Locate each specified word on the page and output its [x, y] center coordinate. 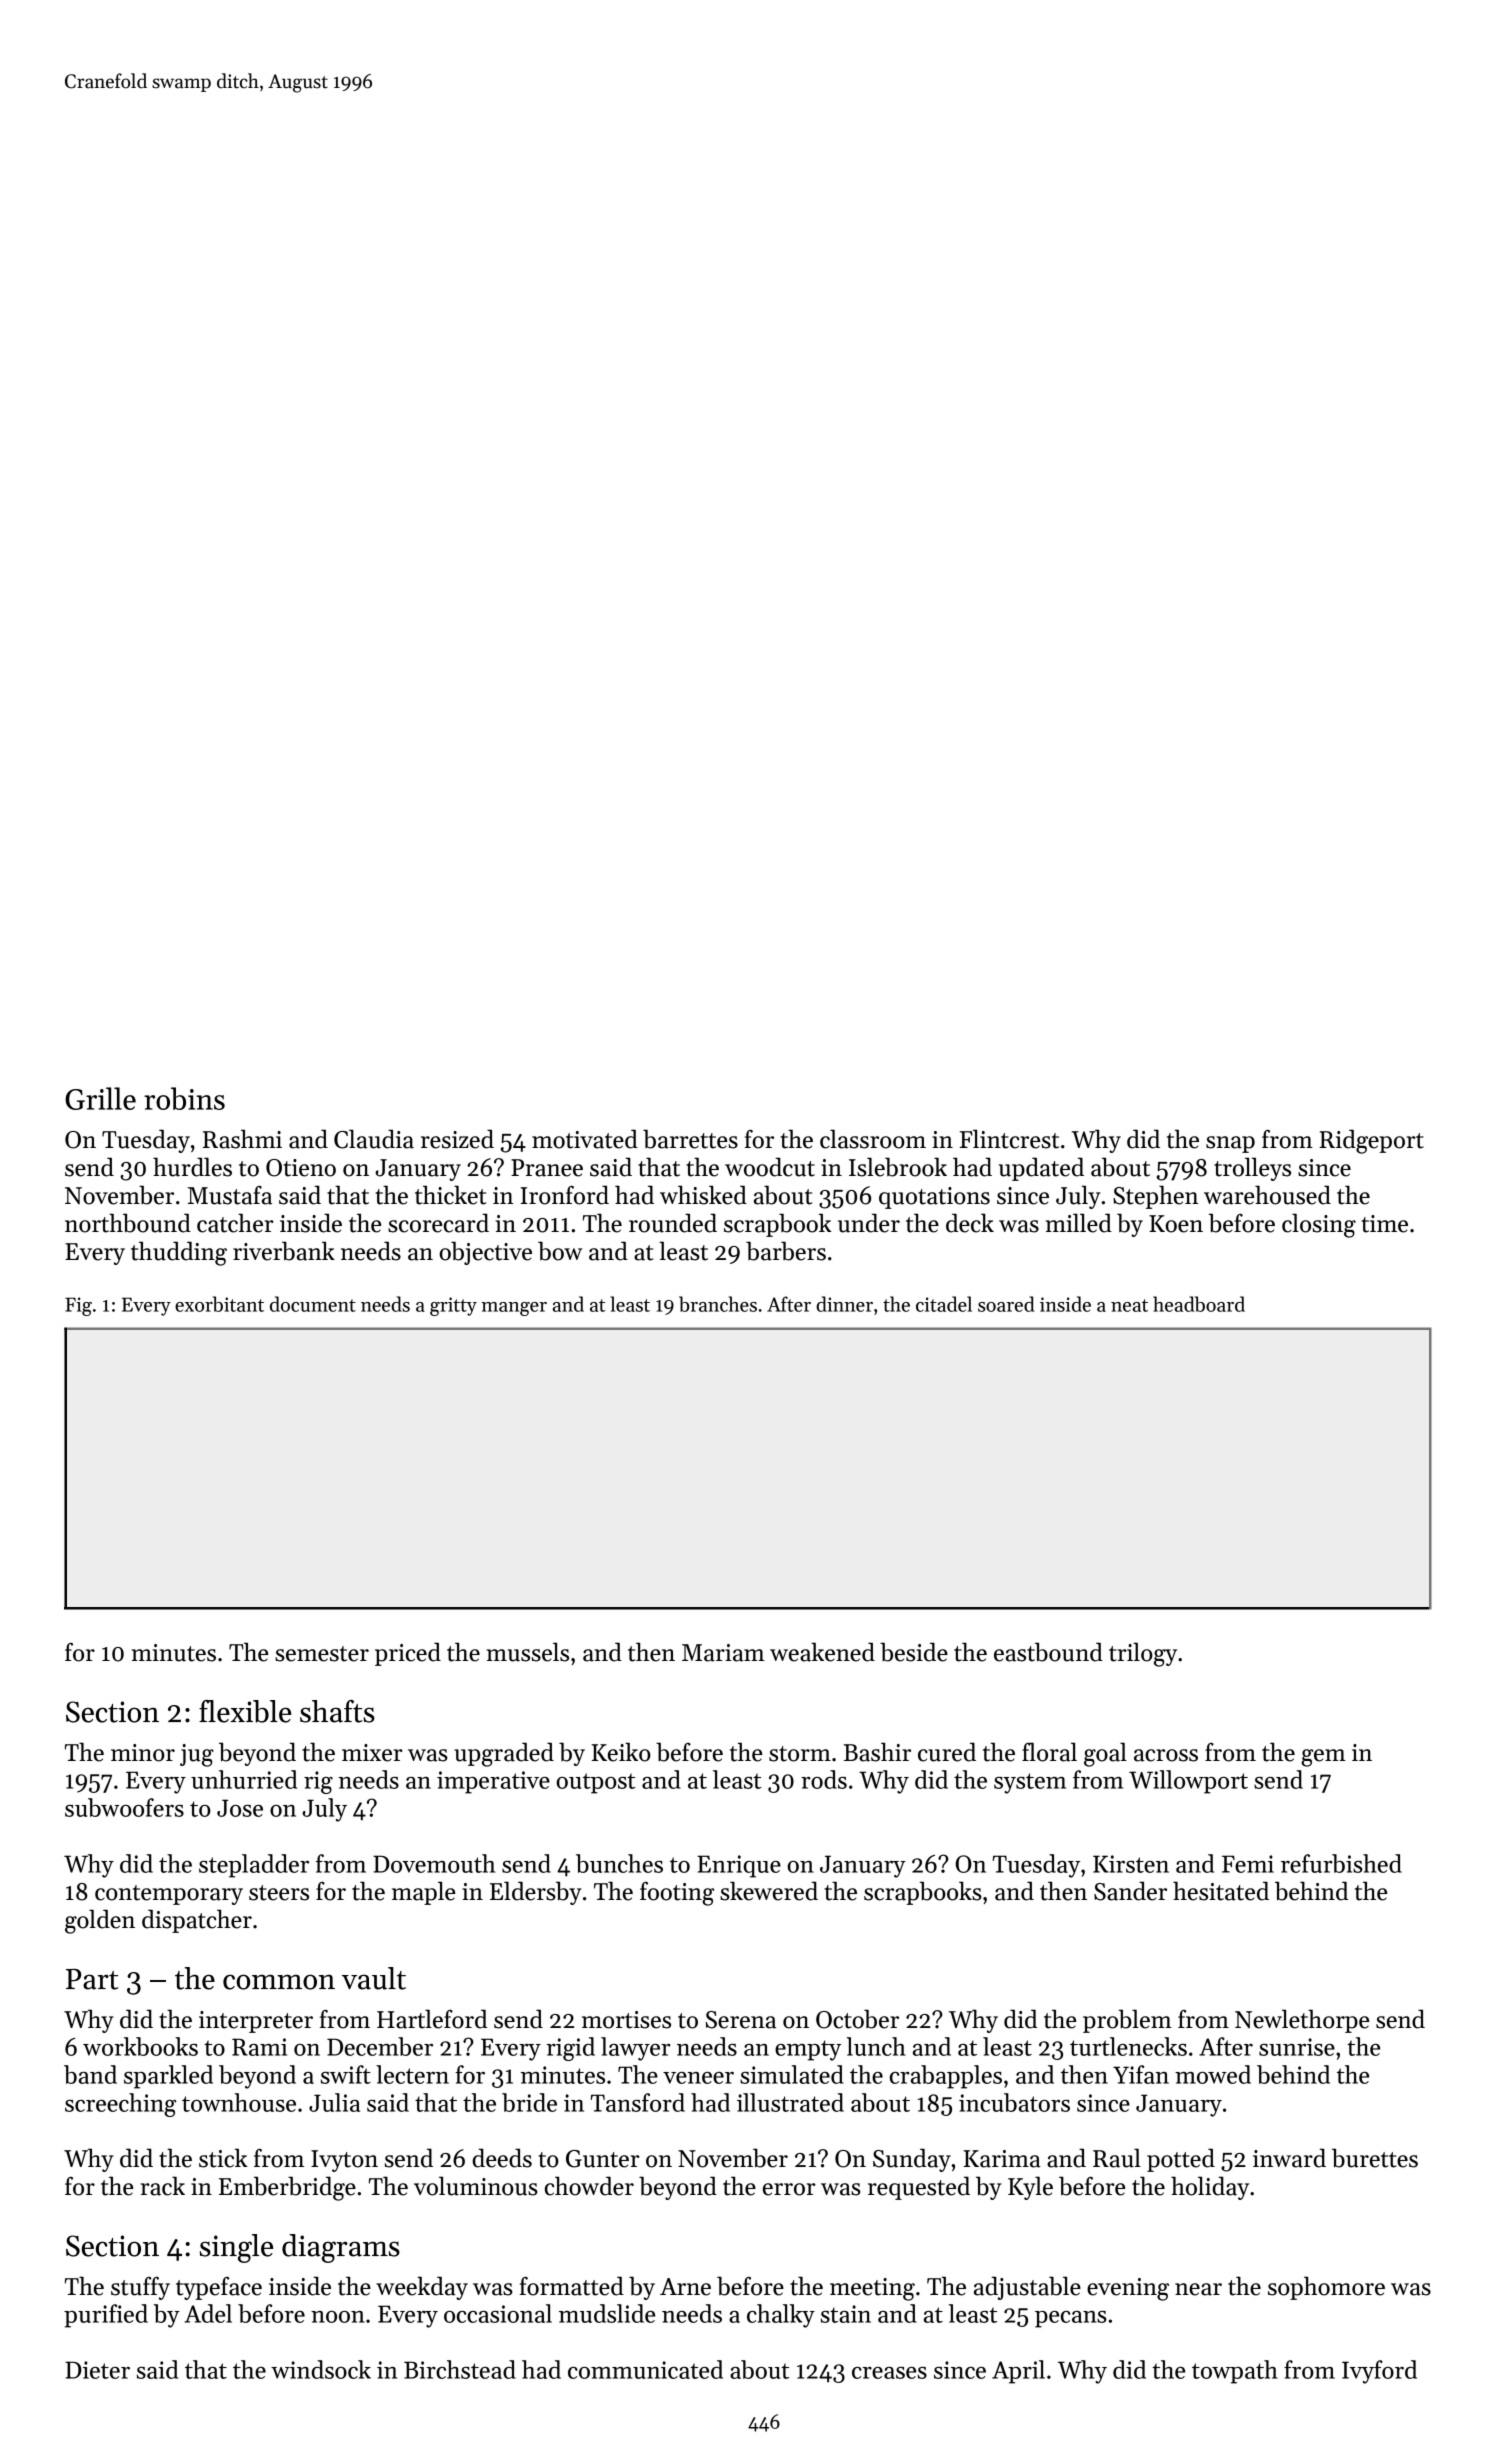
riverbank [284, 1251]
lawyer [636, 2049]
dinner [844, 1304]
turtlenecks [1128, 2046]
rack [163, 2186]
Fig [78, 1306]
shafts [337, 1711]
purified [106, 2316]
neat [1129, 1305]
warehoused [1267, 1195]
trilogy [1143, 1654]
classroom [873, 1139]
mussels [528, 1652]
